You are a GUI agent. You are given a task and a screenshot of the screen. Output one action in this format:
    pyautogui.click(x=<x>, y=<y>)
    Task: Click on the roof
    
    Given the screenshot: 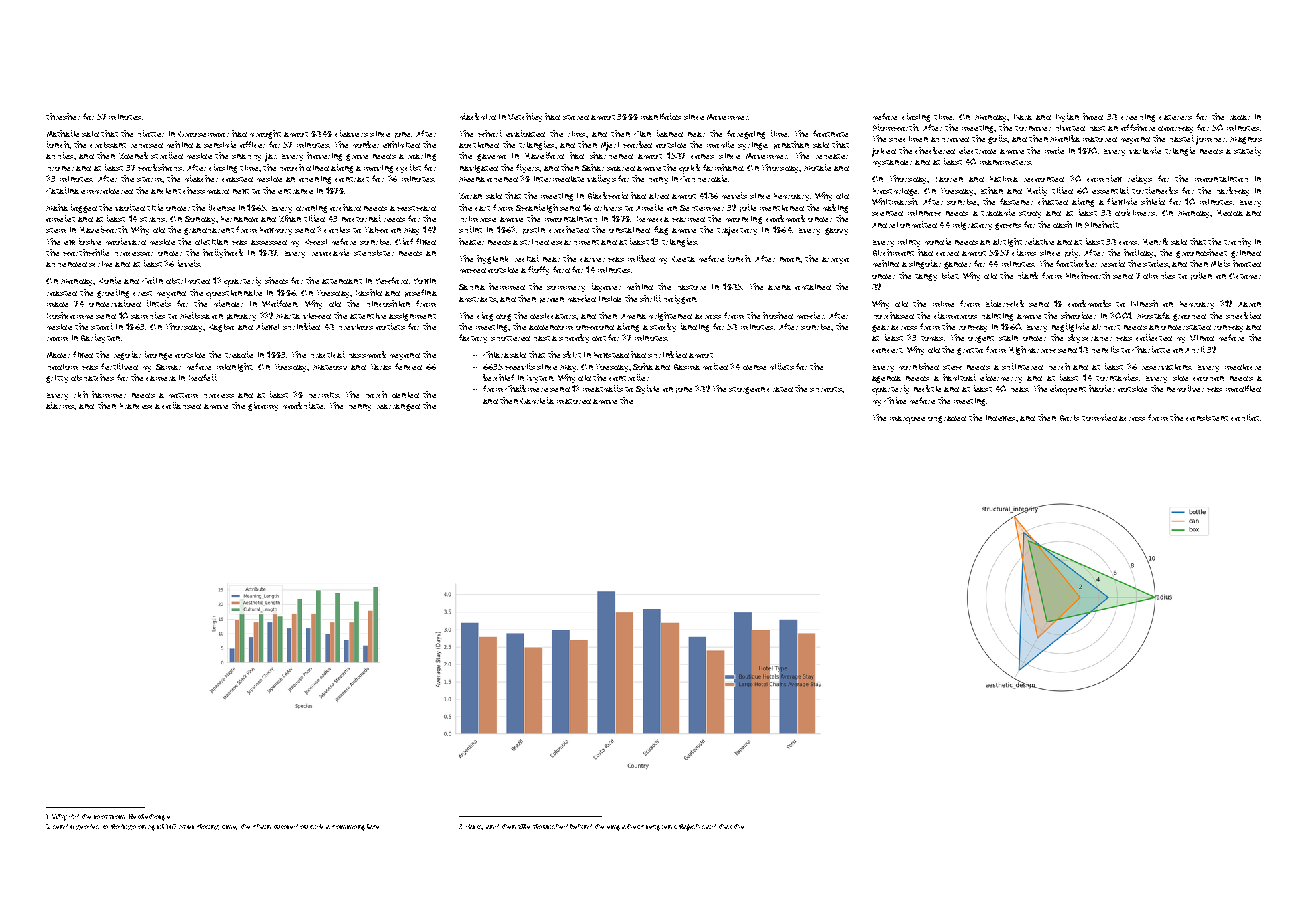 What is the action you would take?
    pyautogui.click(x=101, y=817)
